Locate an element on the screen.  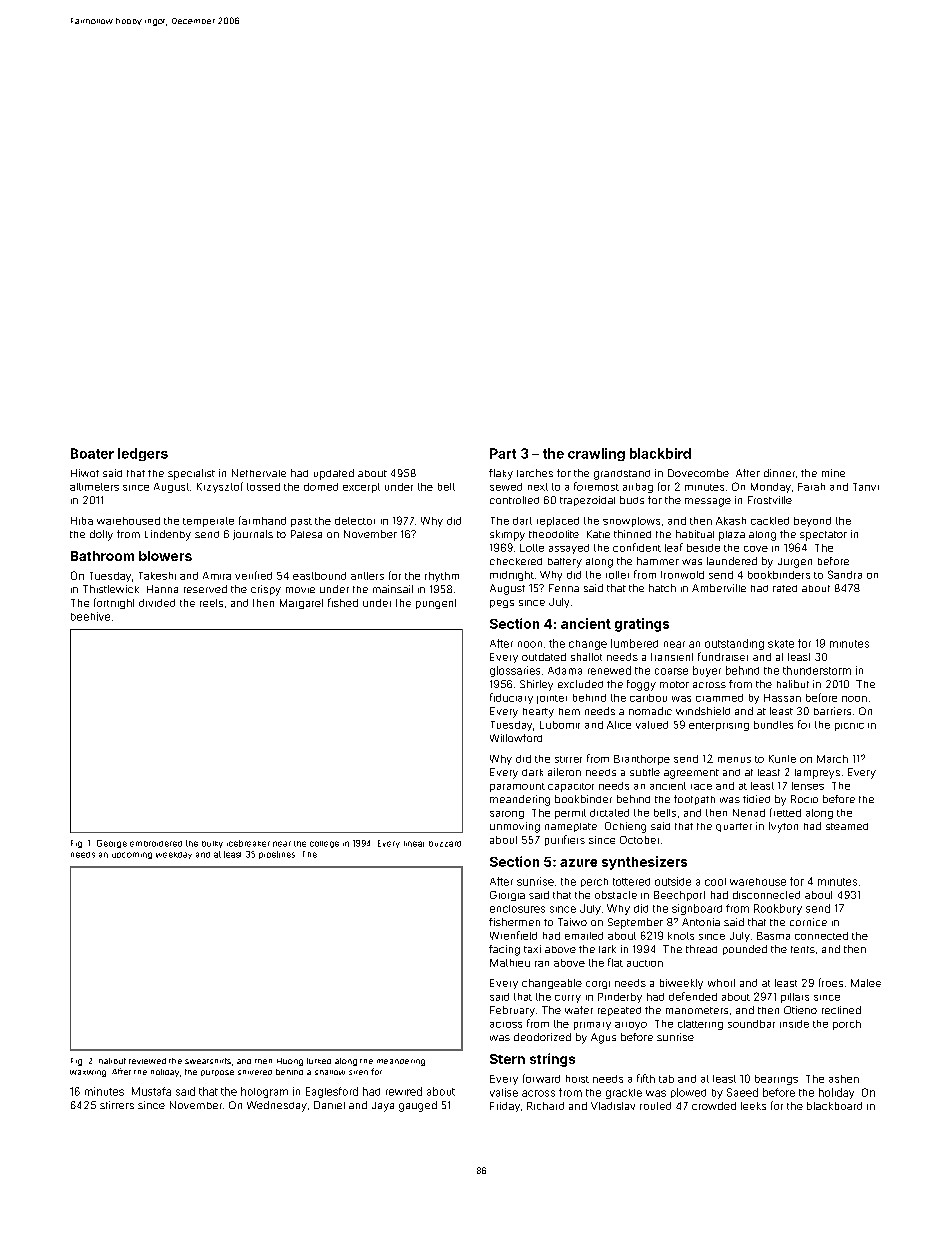
specialist is located at coordinates (191, 474).
